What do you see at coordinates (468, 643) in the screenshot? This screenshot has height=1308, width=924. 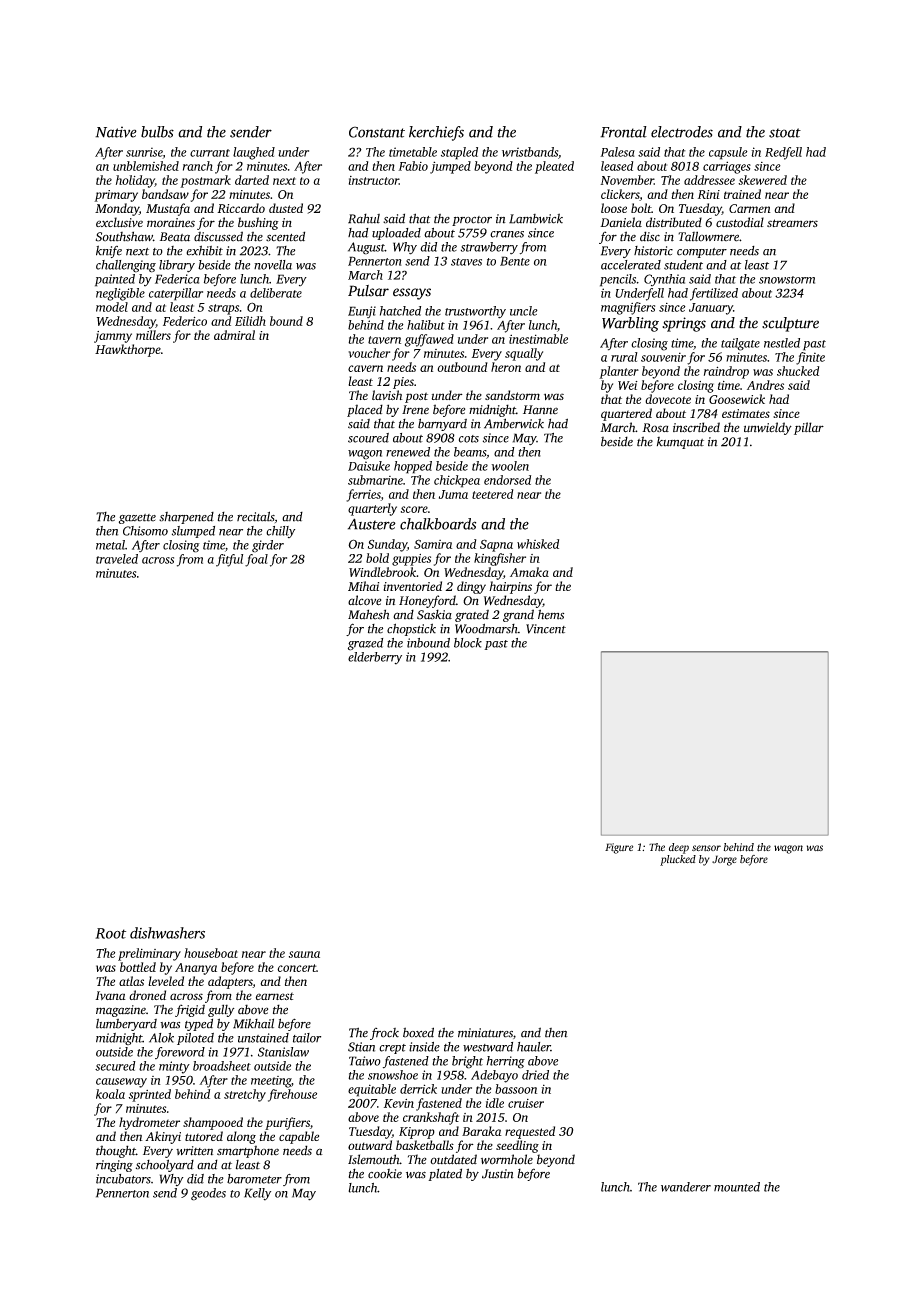 I see `block` at bounding box center [468, 643].
